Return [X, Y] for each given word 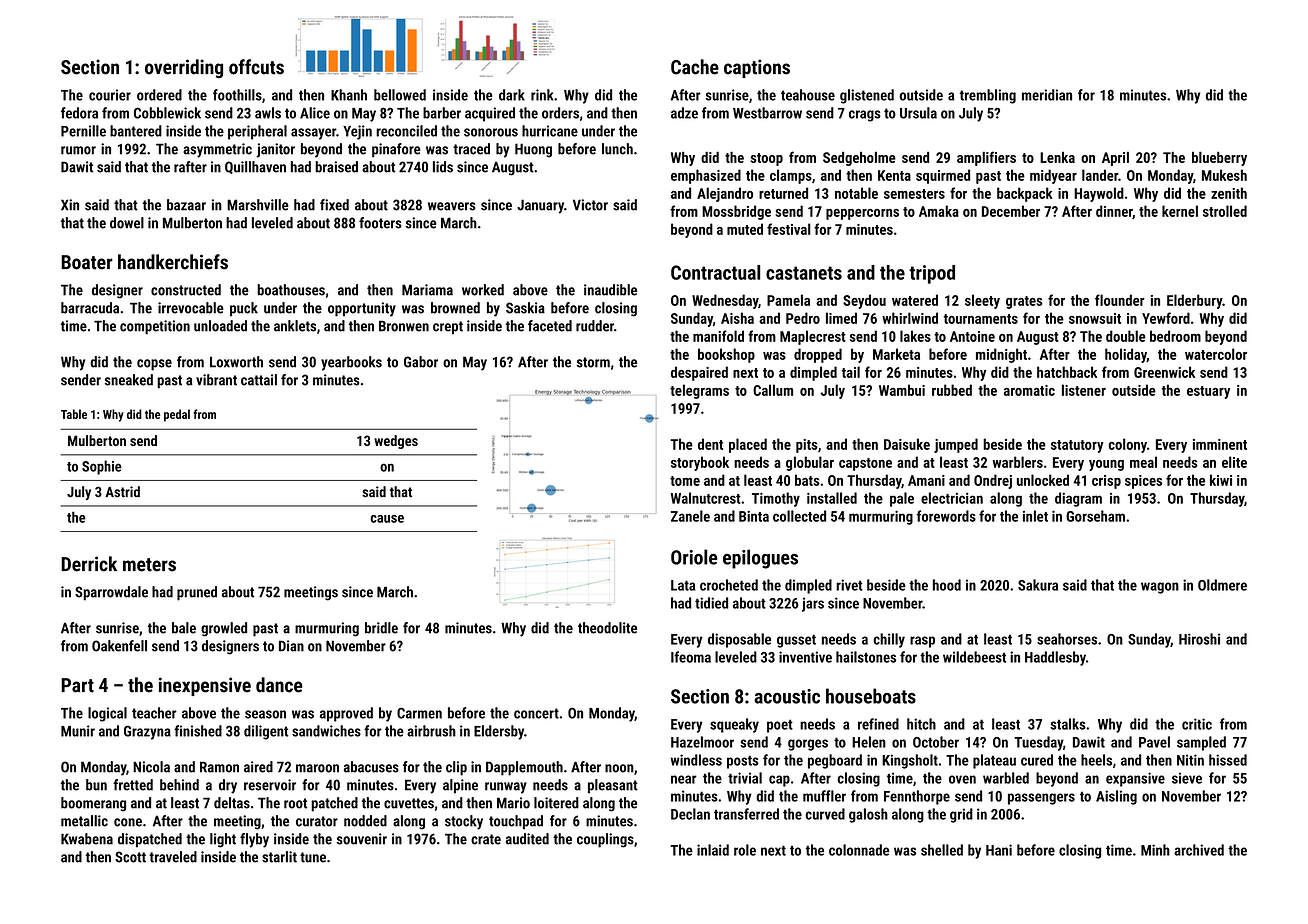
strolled [1225, 211]
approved [346, 714]
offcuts [256, 67]
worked [483, 290]
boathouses [291, 290]
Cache [695, 67]
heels [1096, 760]
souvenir [362, 839]
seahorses [1067, 639]
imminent [1220, 444]
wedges [396, 442]
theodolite [607, 628]
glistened [867, 96]
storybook [700, 463]
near [684, 779]
